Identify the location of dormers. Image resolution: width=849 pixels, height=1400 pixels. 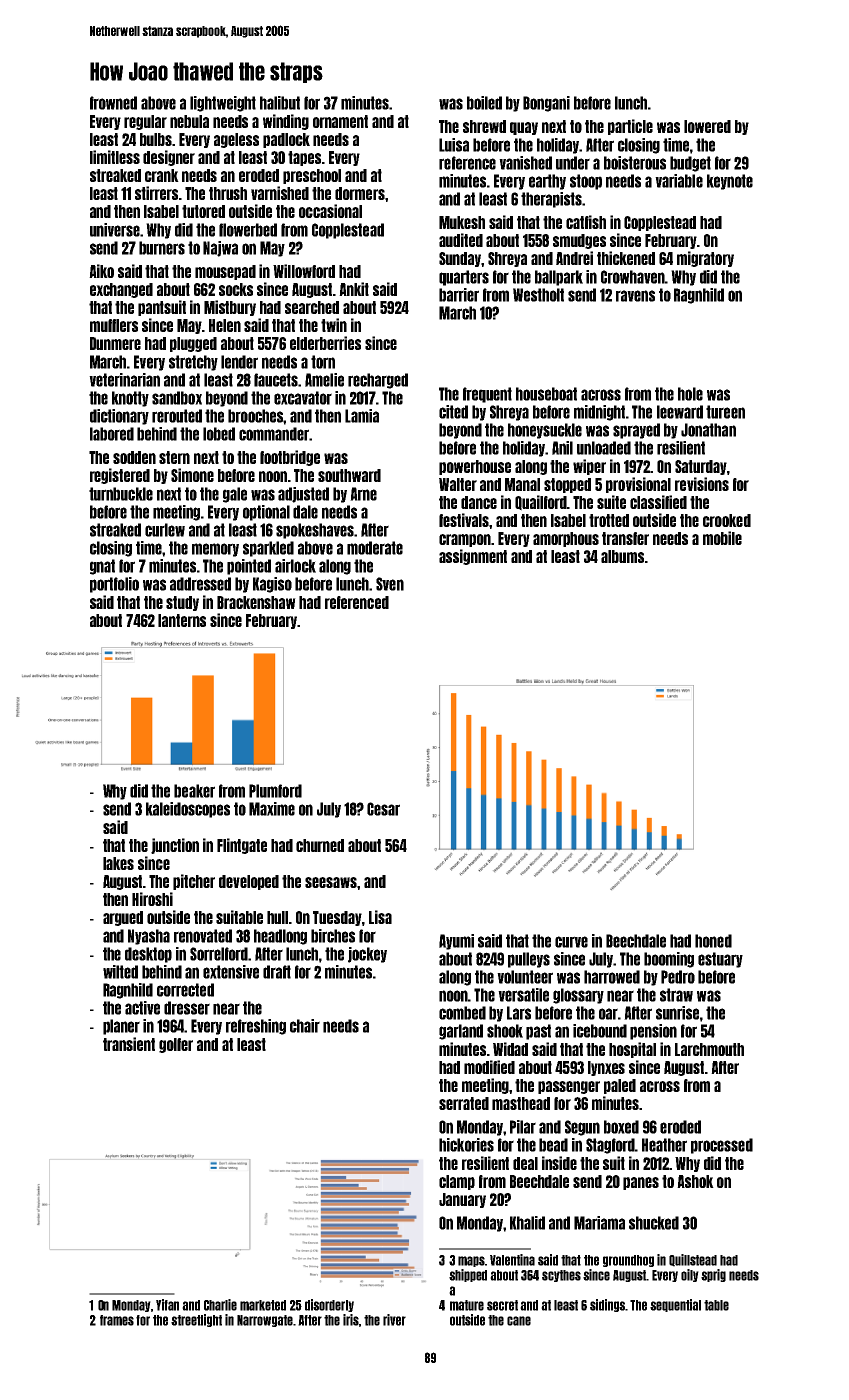
(360, 193).
